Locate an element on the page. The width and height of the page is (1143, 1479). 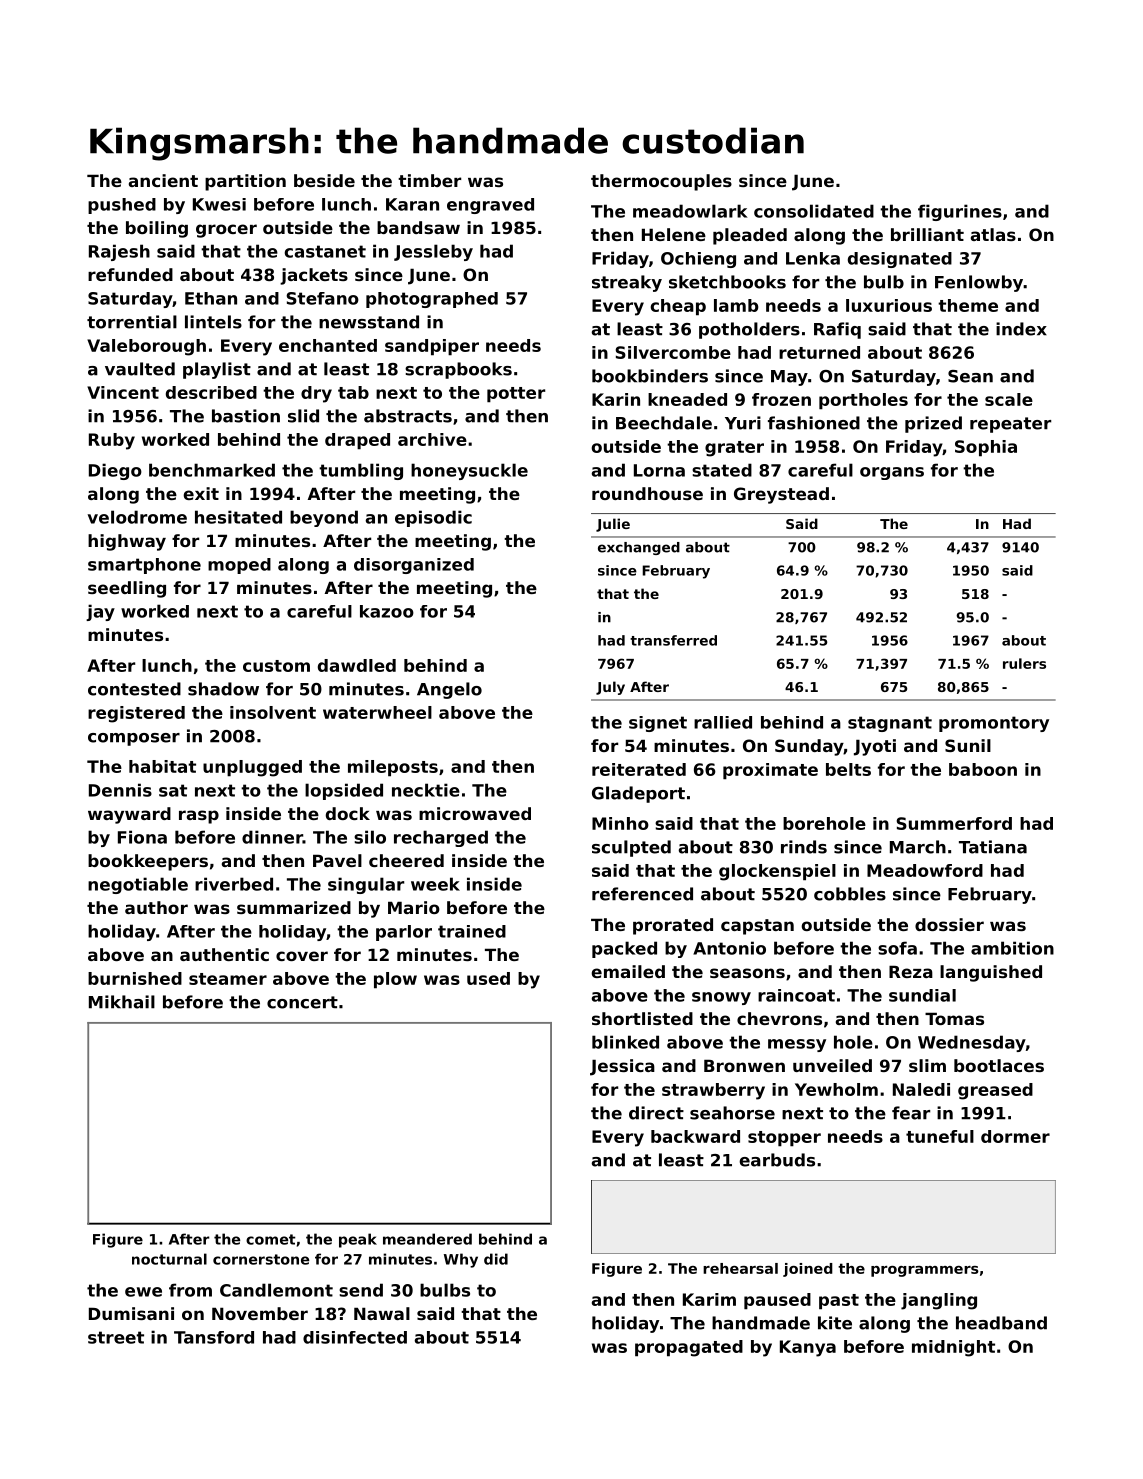
potter is located at coordinates (516, 395).
